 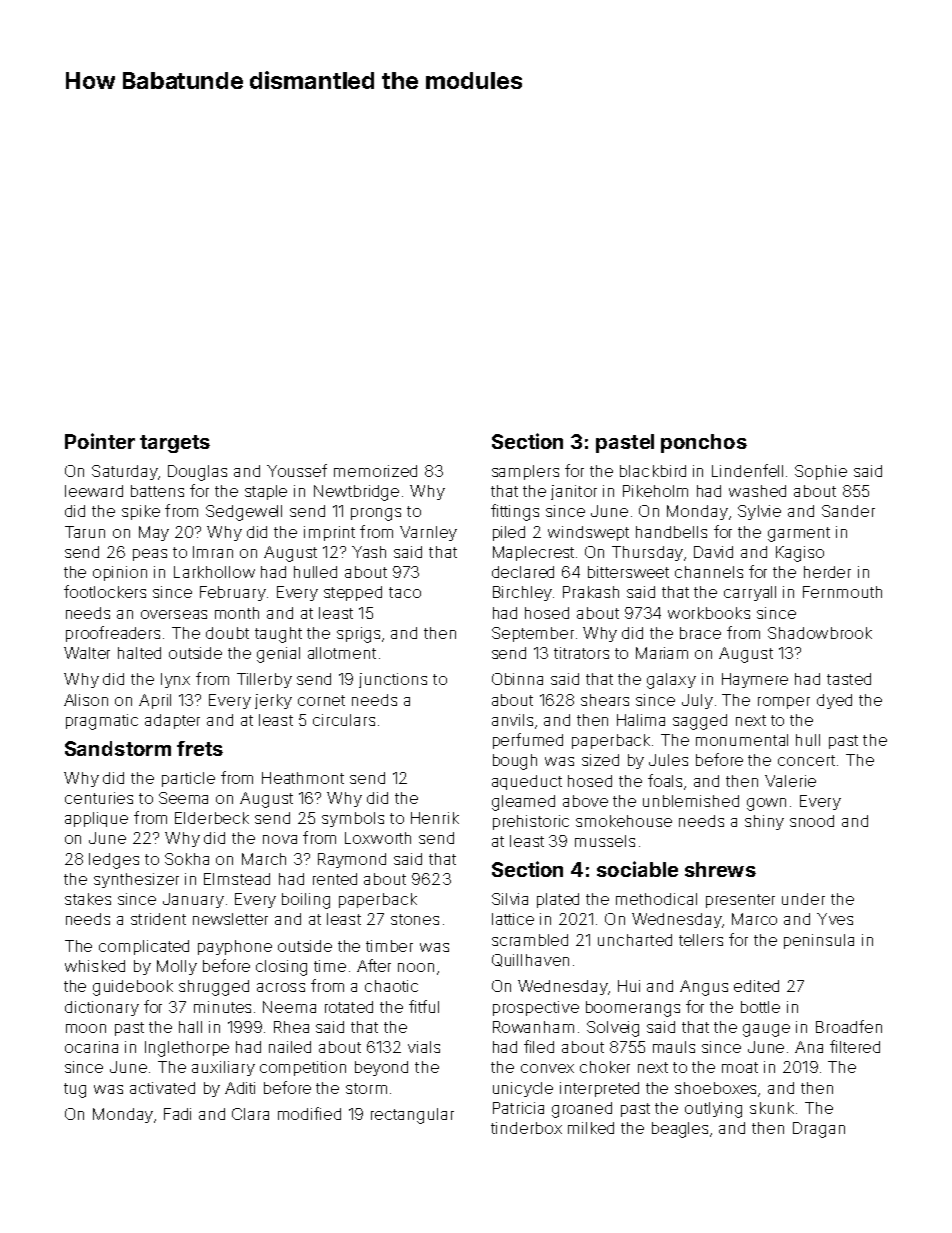 What do you see at coordinates (94, 491) in the document?
I see `leeward` at bounding box center [94, 491].
